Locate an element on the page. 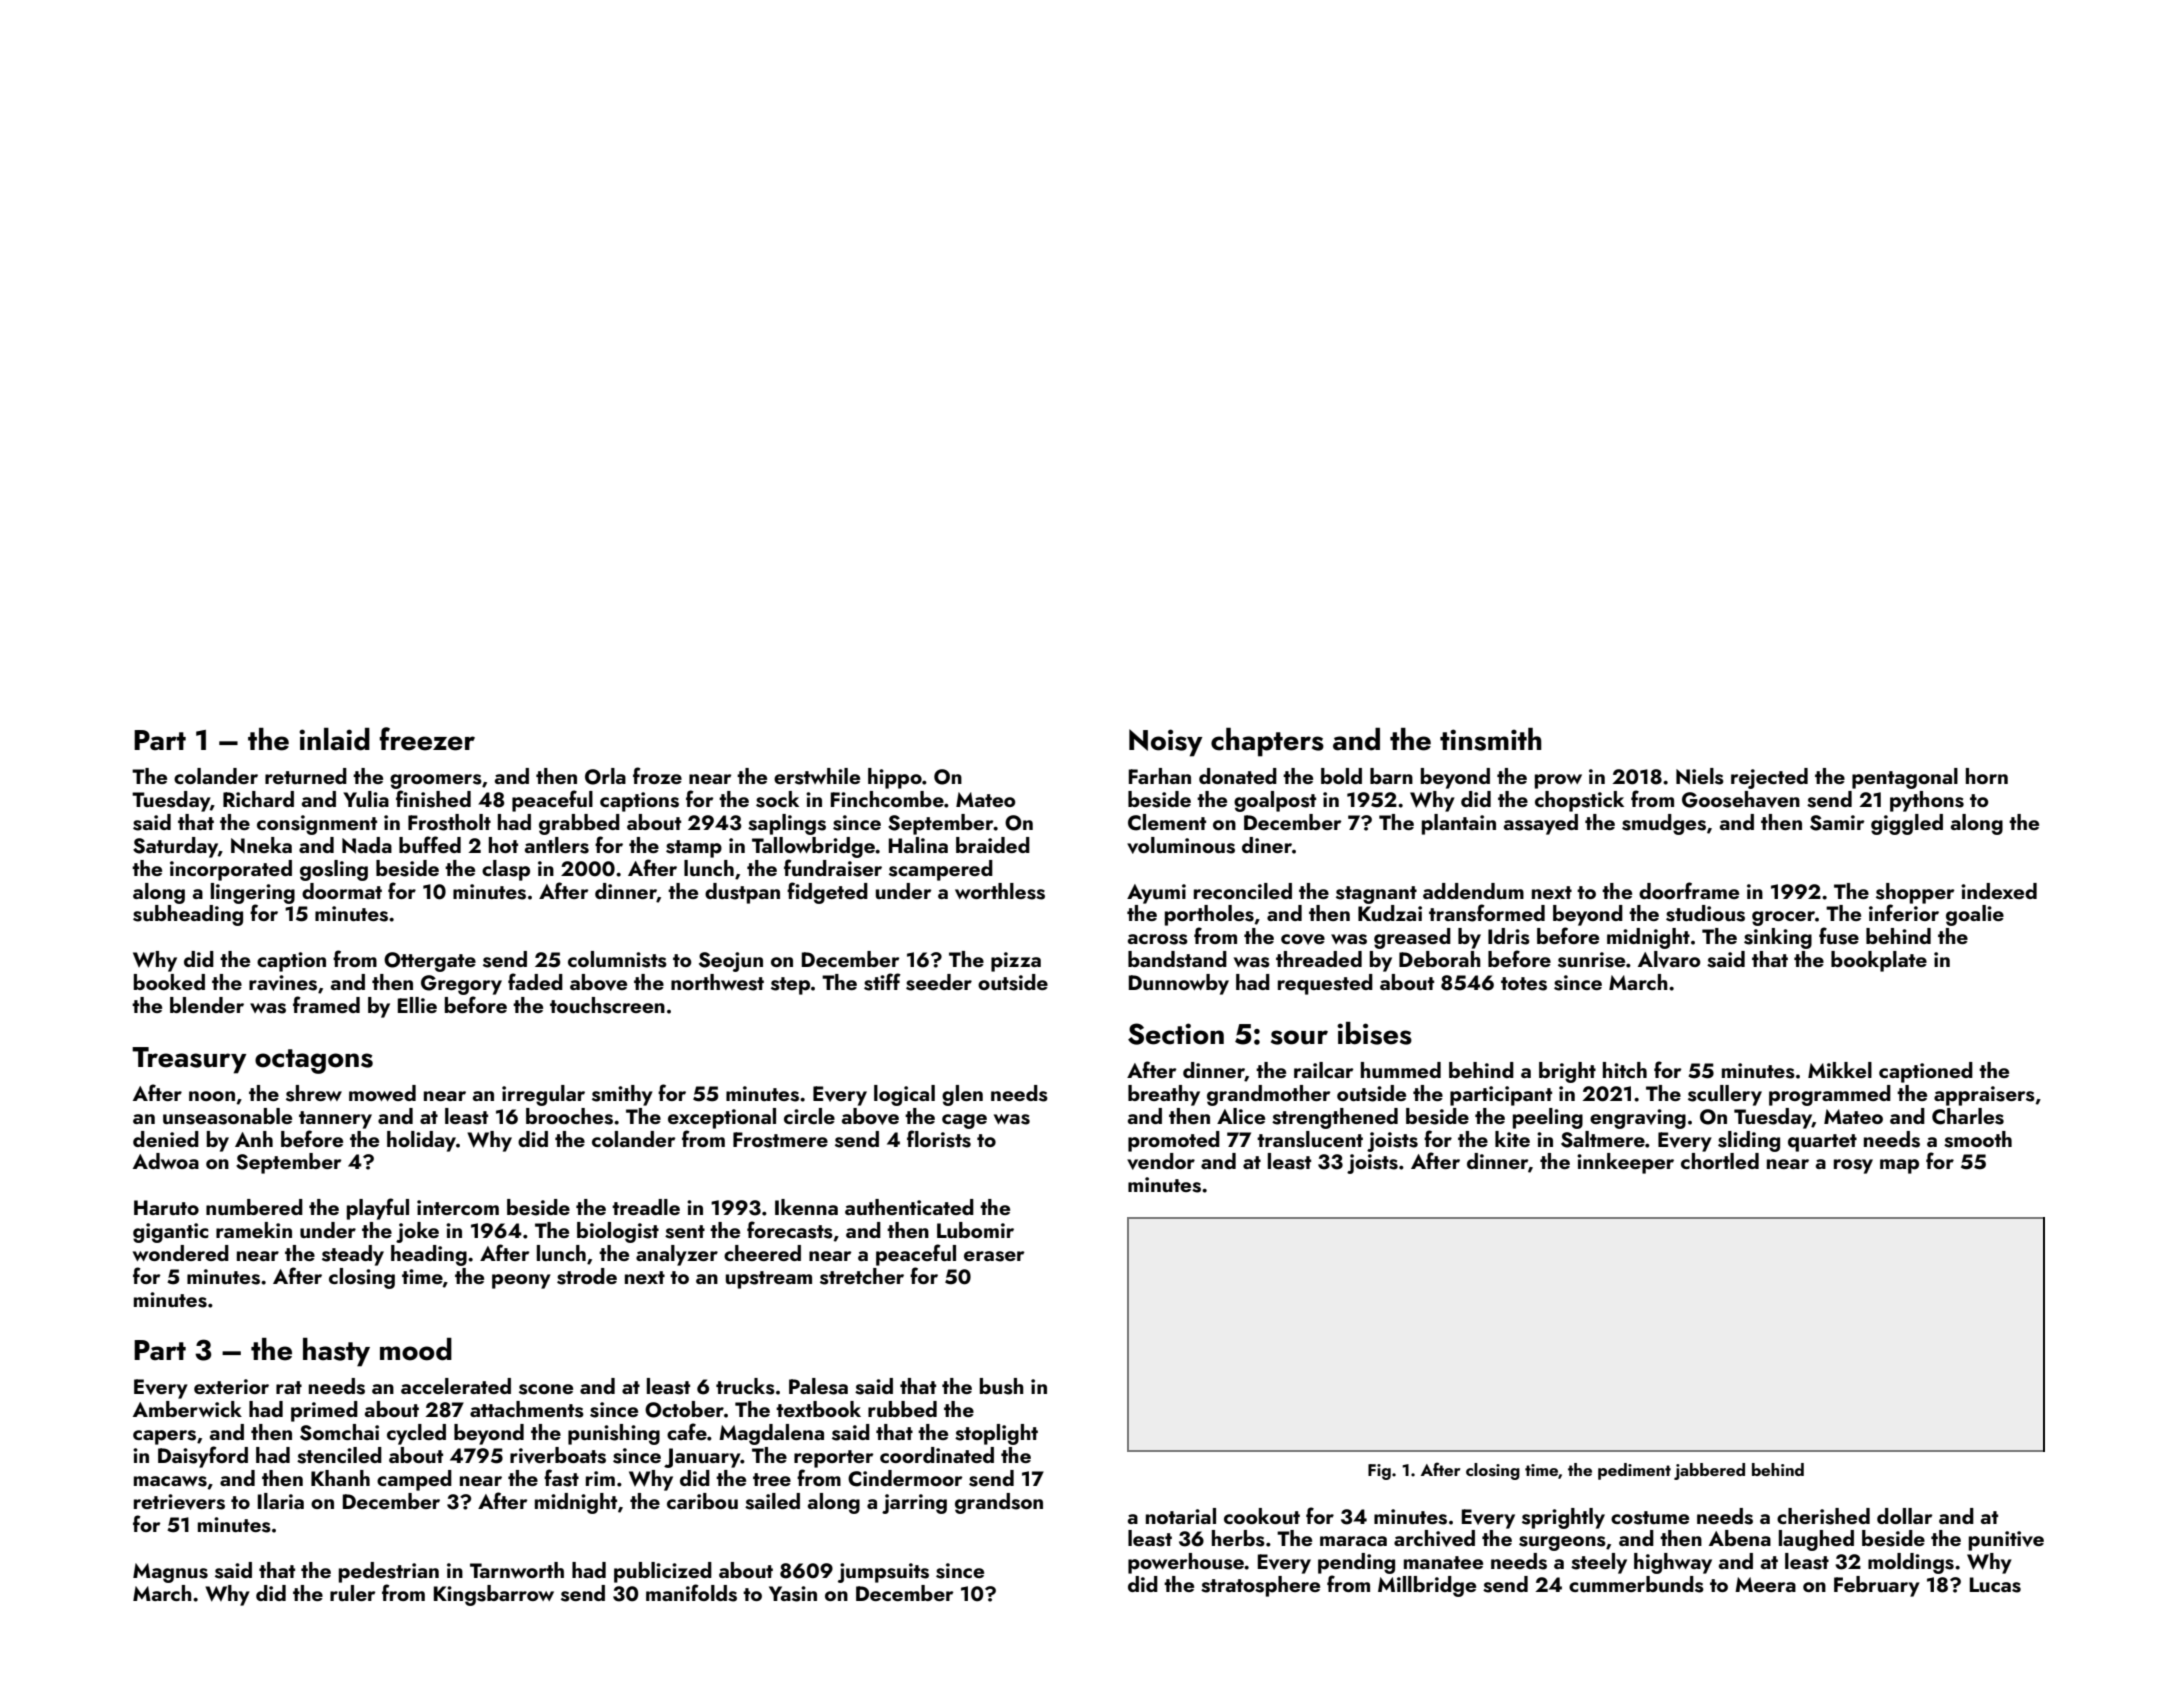 This page has height=1683, width=2178. Goosehaven is located at coordinates (1741, 799).
